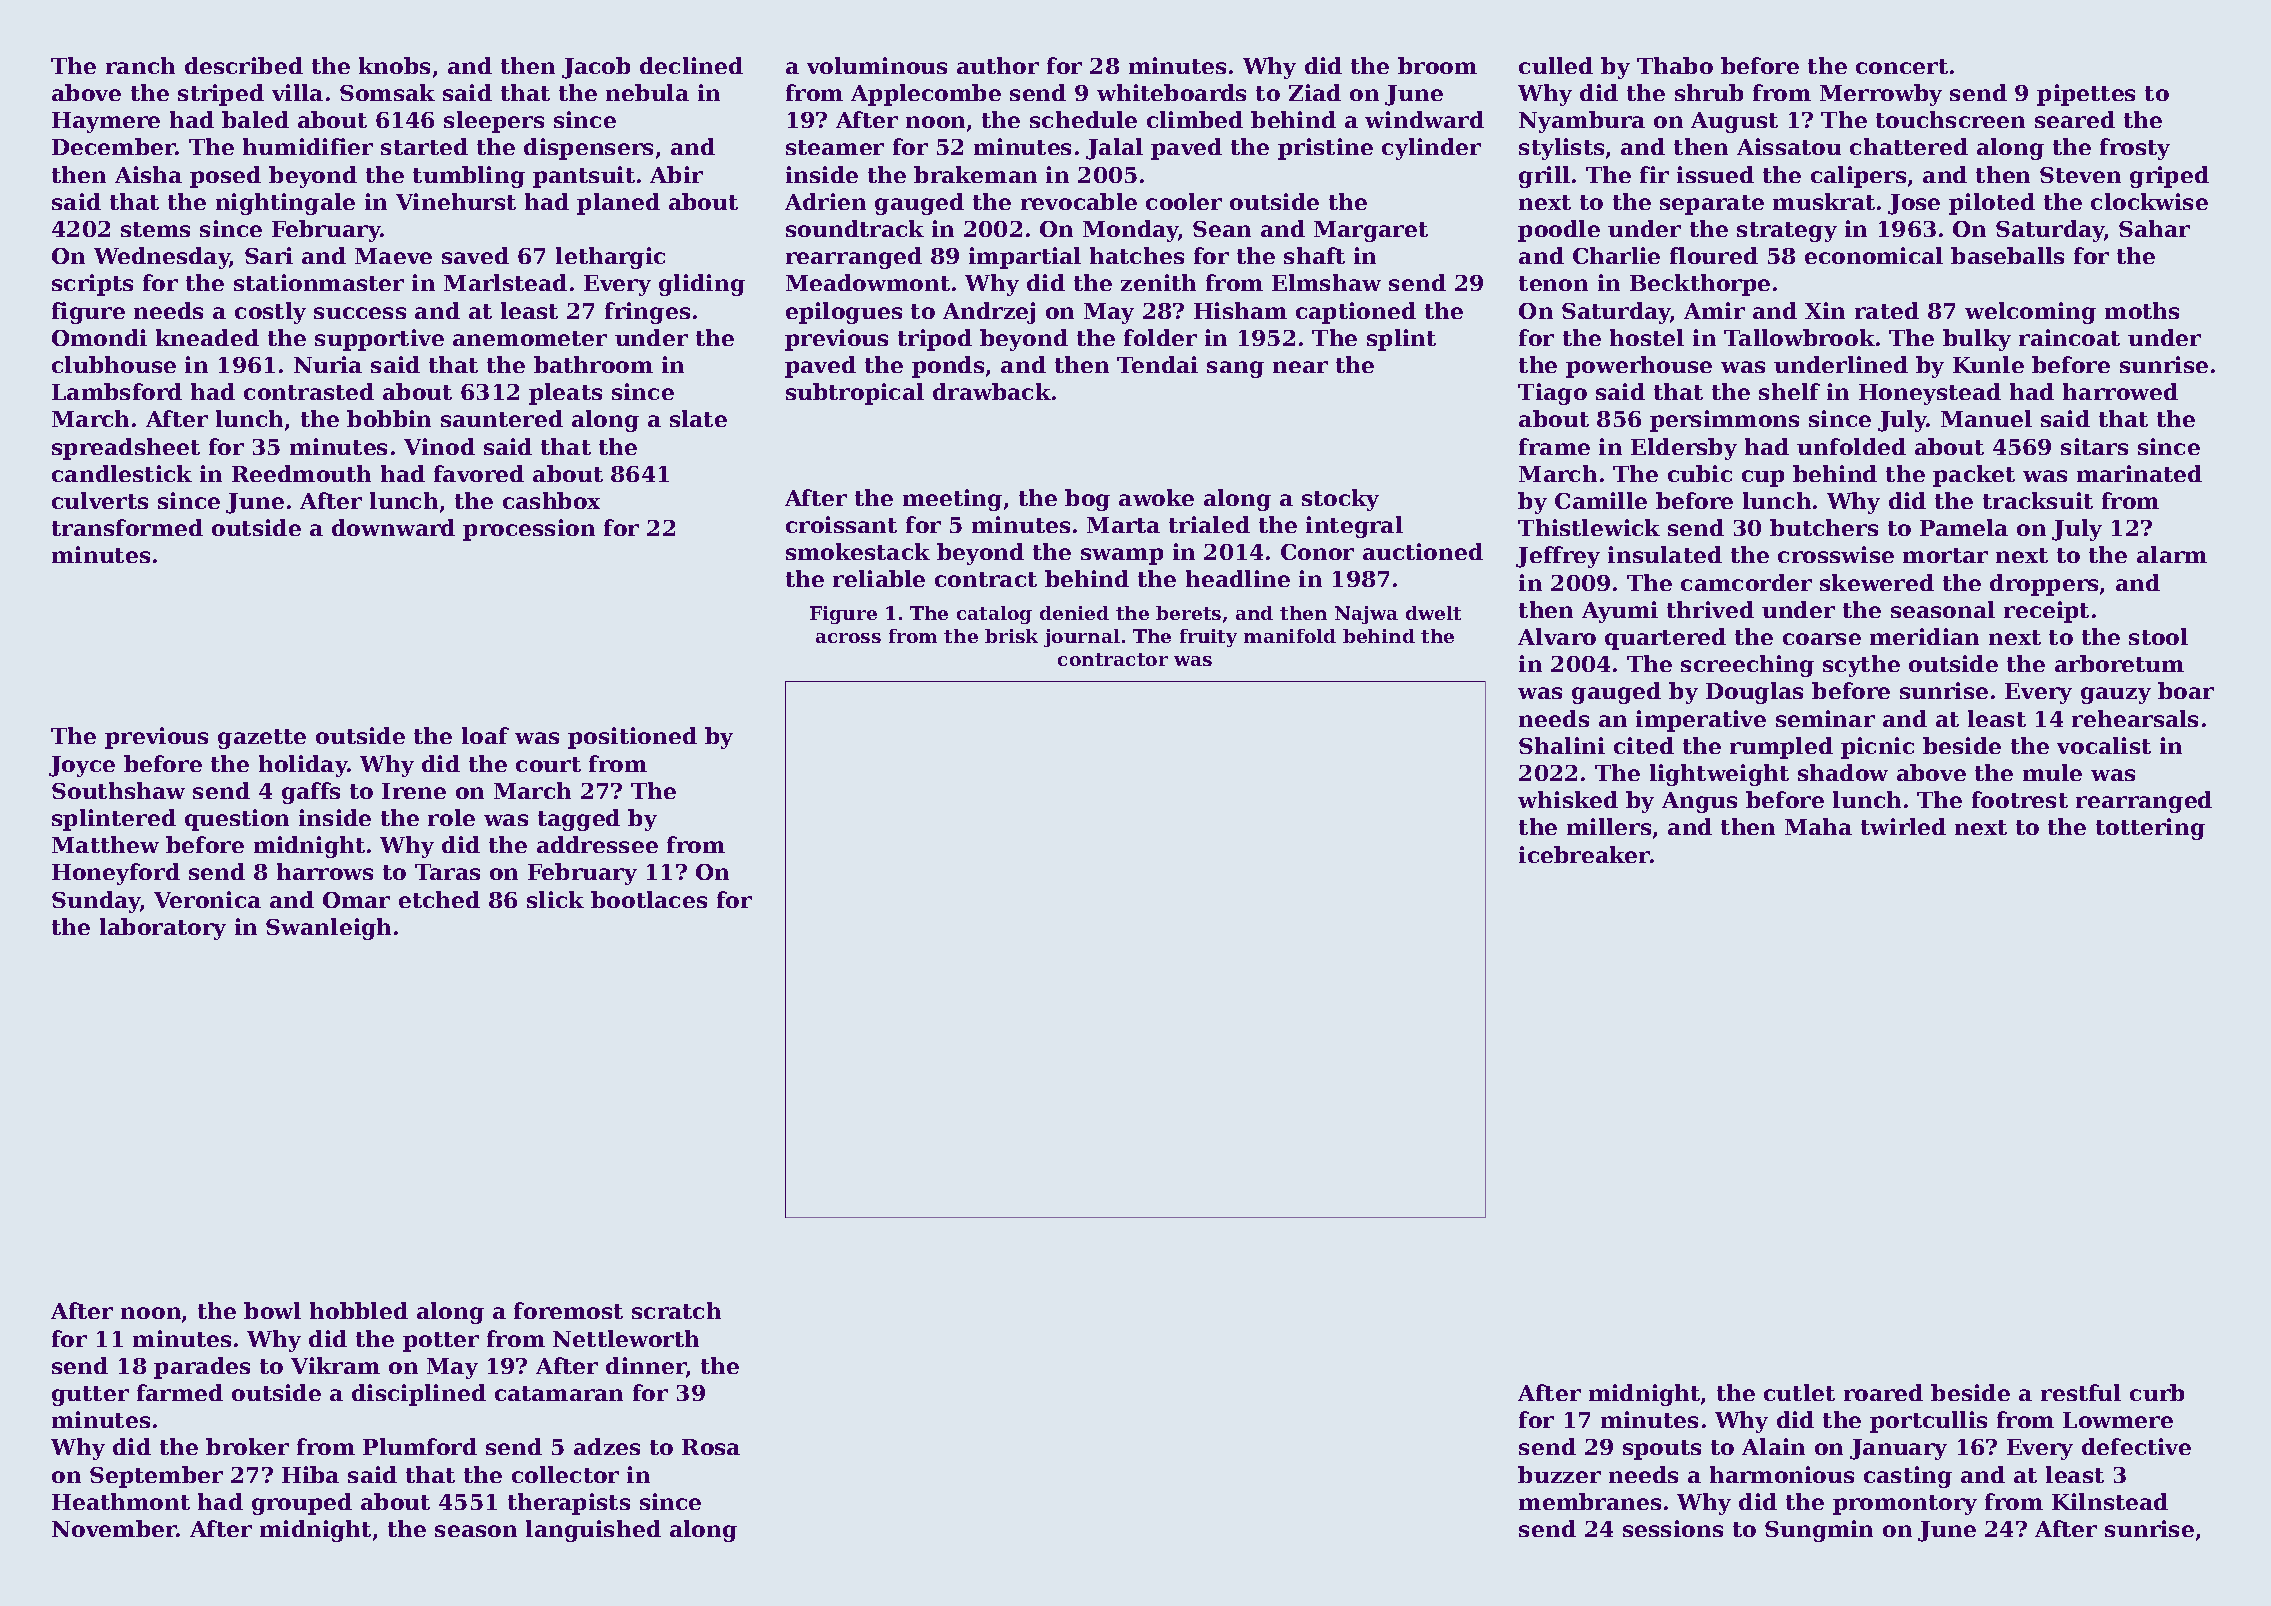 The width and height of the page is (2271, 1606). I want to click on transformed, so click(127, 527).
